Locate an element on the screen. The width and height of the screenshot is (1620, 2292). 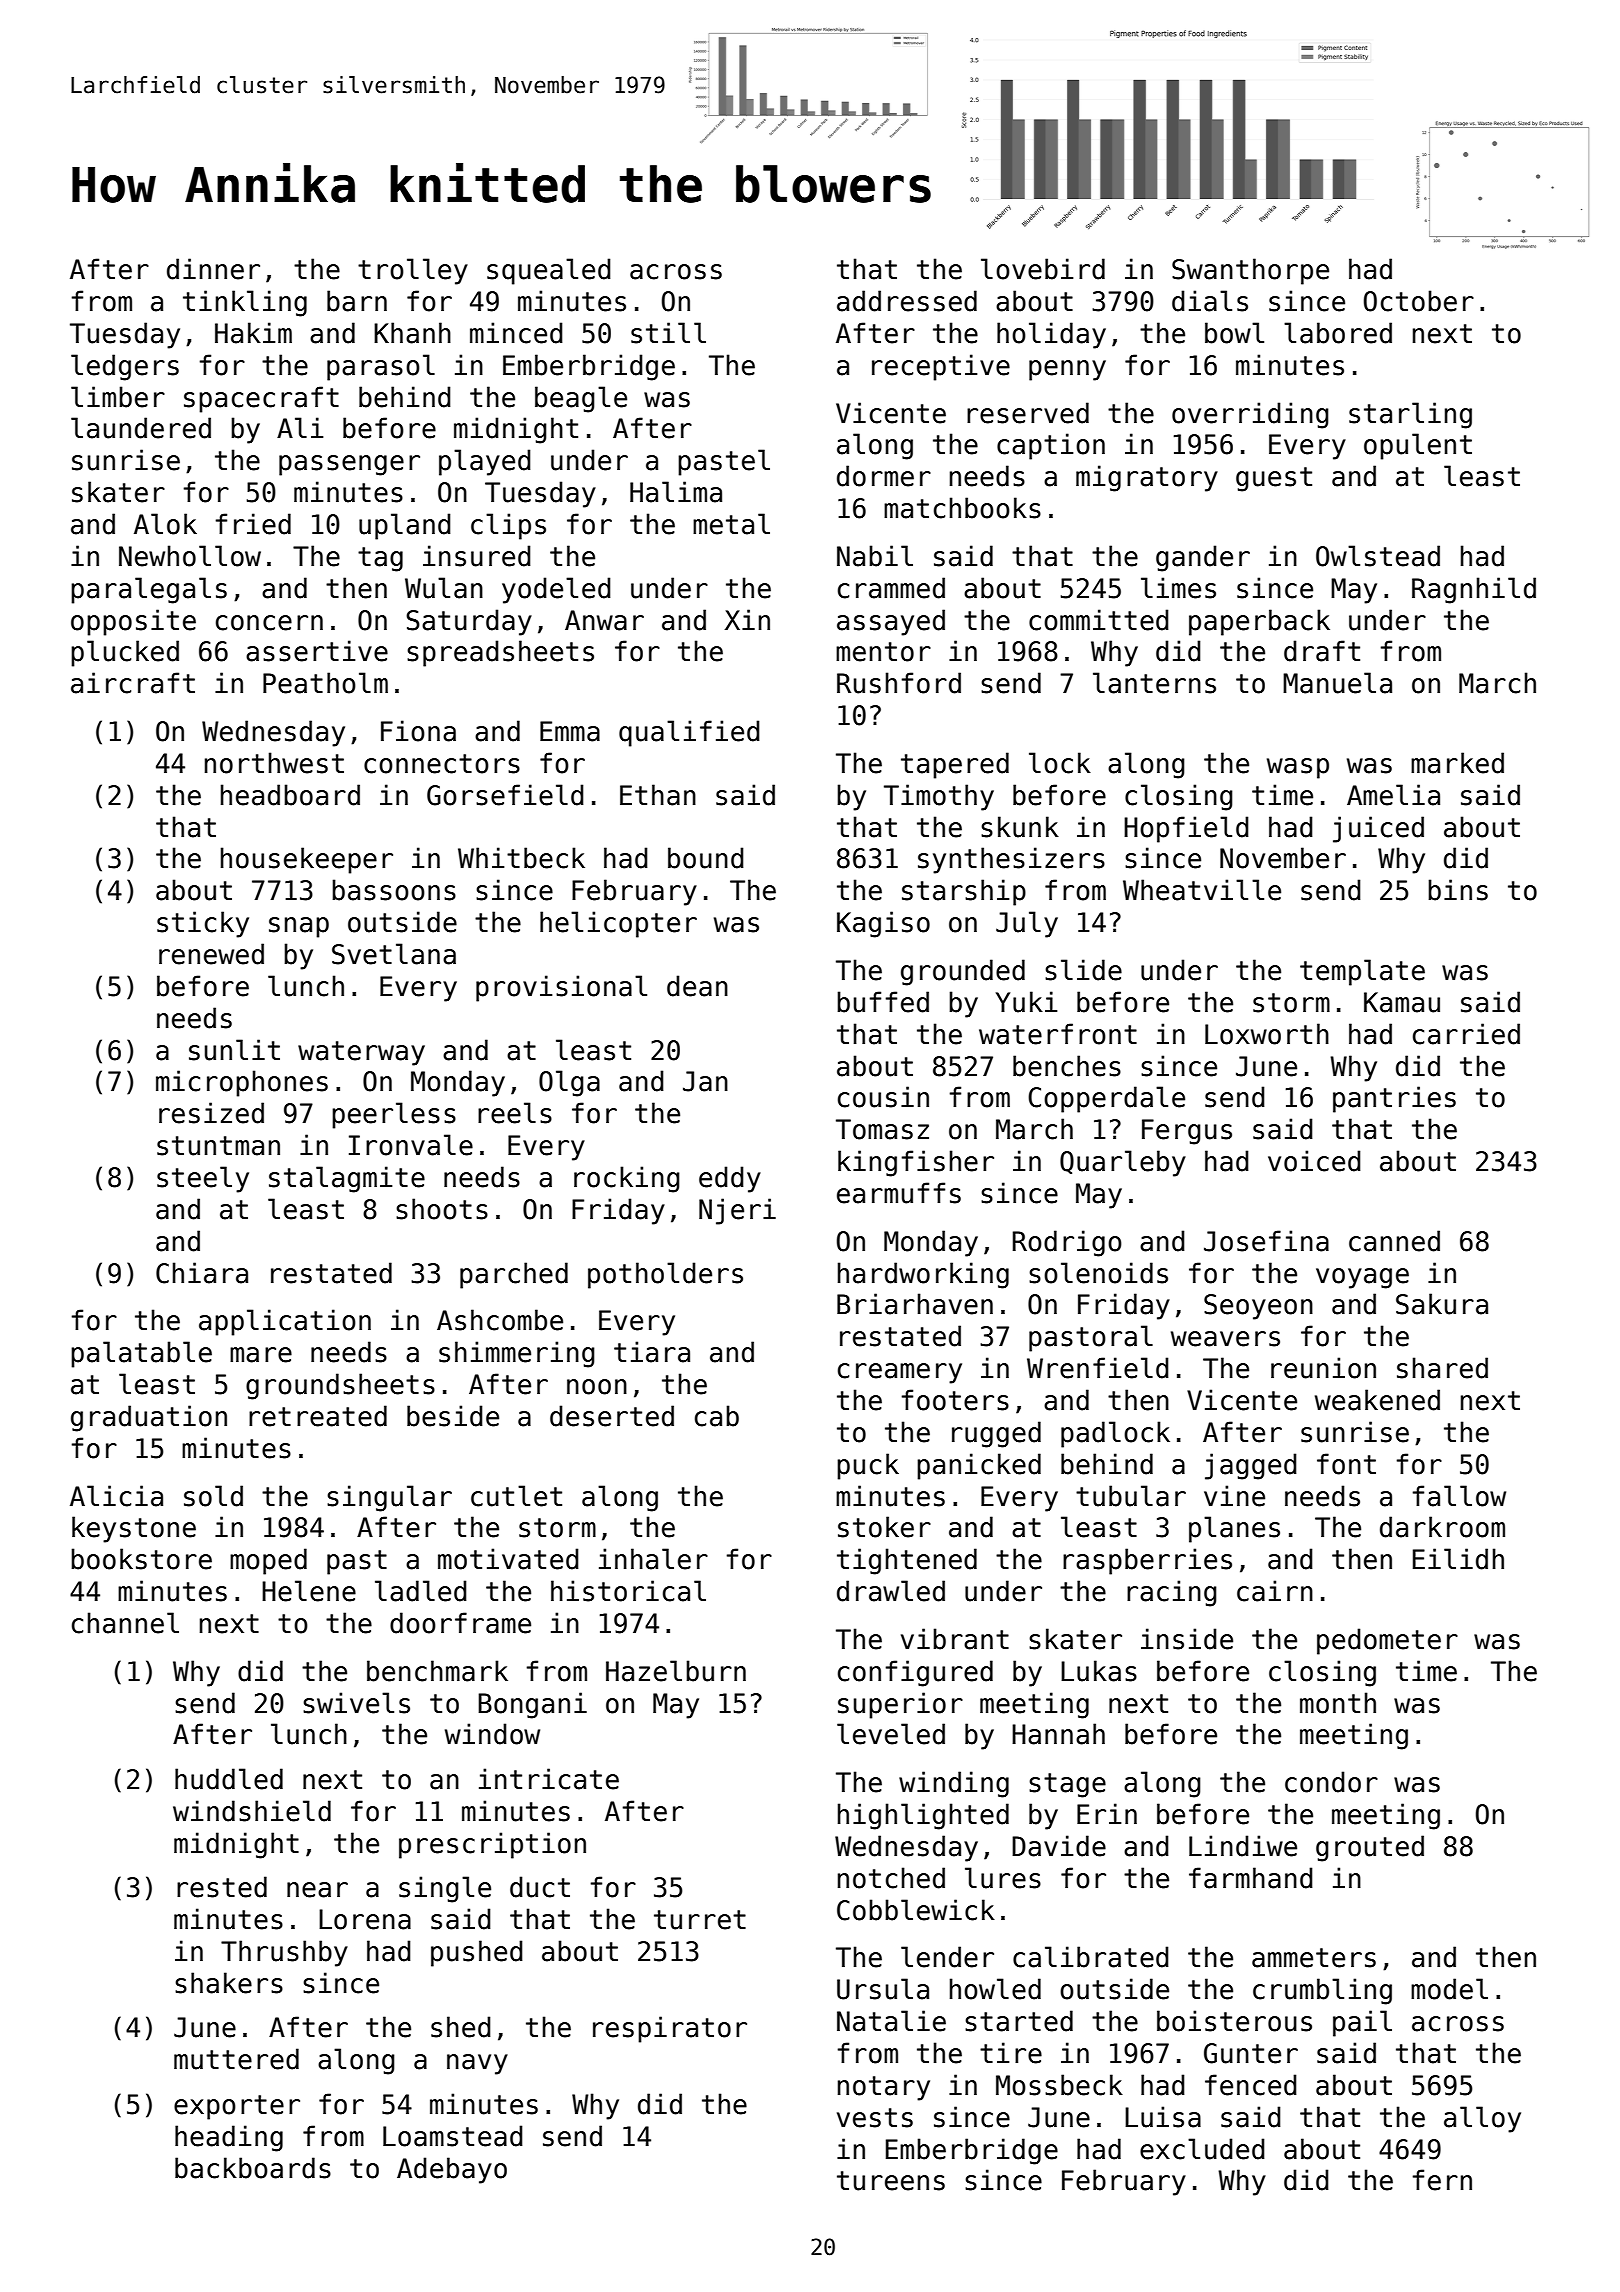
windshield is located at coordinates (252, 1811).
